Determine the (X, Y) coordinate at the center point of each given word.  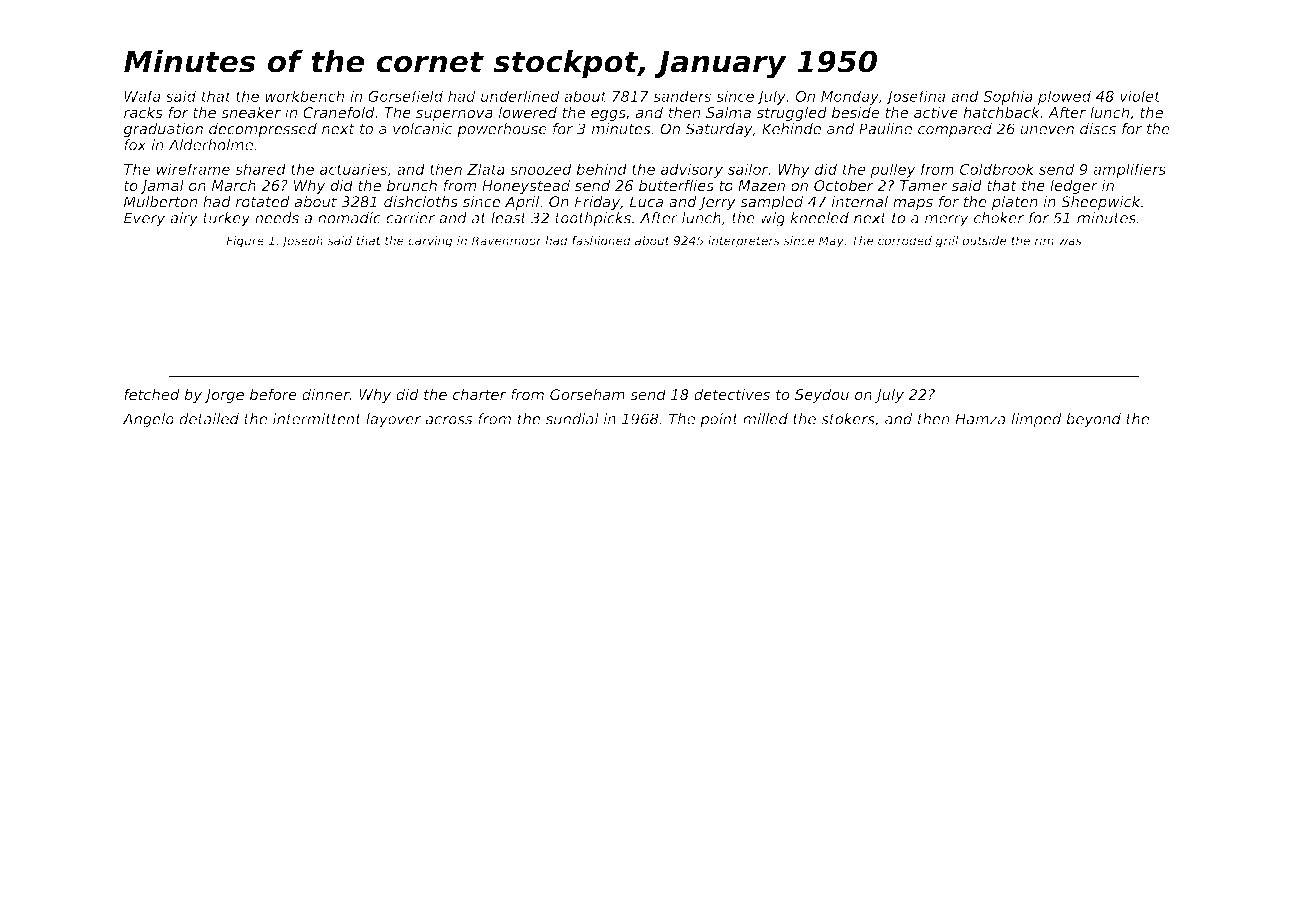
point (719, 420)
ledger (1074, 187)
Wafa (142, 96)
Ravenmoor (507, 241)
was (1070, 242)
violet (1140, 96)
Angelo (148, 420)
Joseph (302, 242)
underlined (520, 96)
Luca (646, 202)
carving (430, 242)
